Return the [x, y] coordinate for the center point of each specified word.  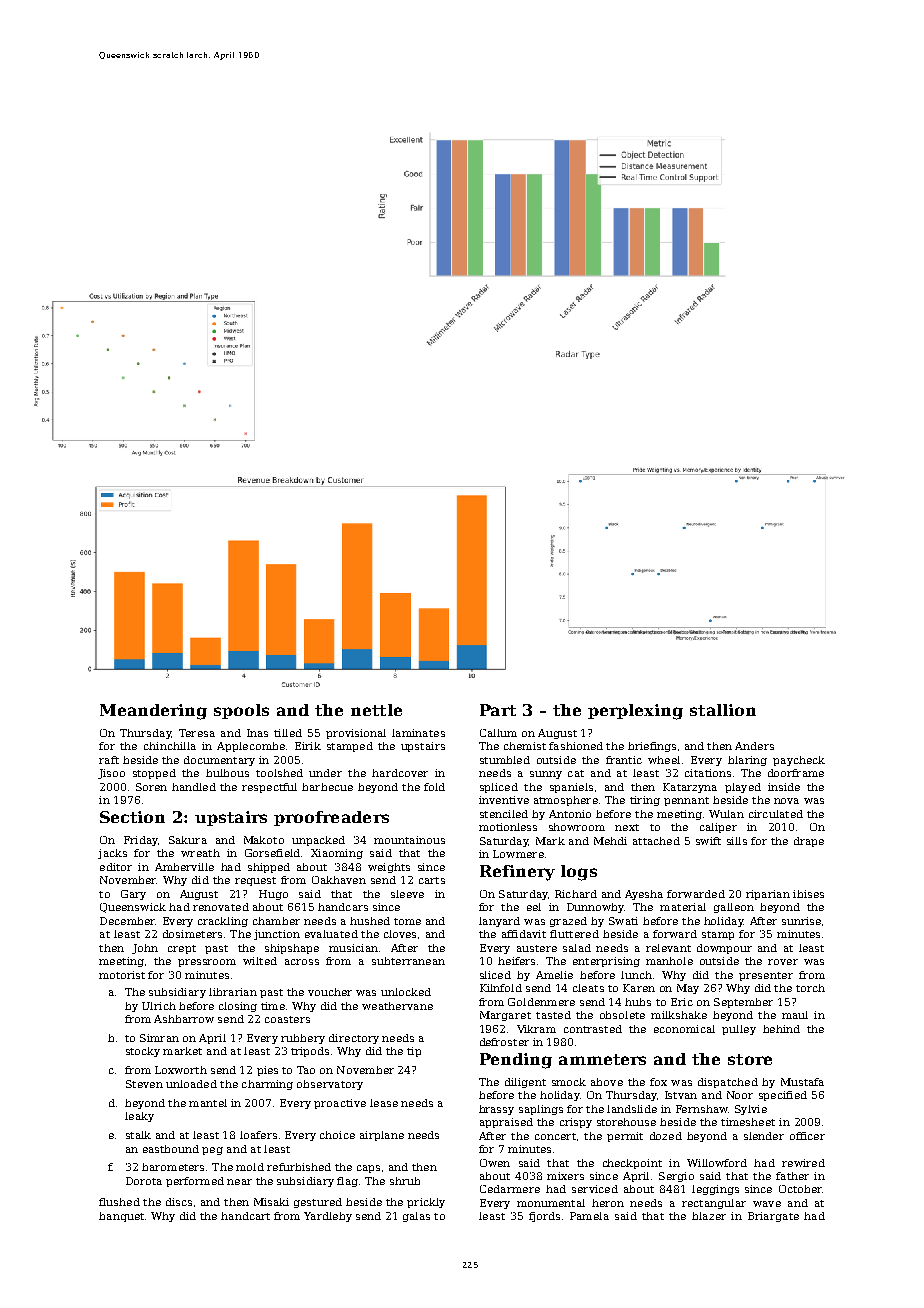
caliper [718, 828]
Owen [495, 1163]
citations [708, 773]
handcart [245, 1216]
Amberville [184, 867]
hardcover [400, 773]
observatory [330, 1085]
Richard [576, 894]
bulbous [227, 773]
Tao [306, 1070]
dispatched [728, 1083]
